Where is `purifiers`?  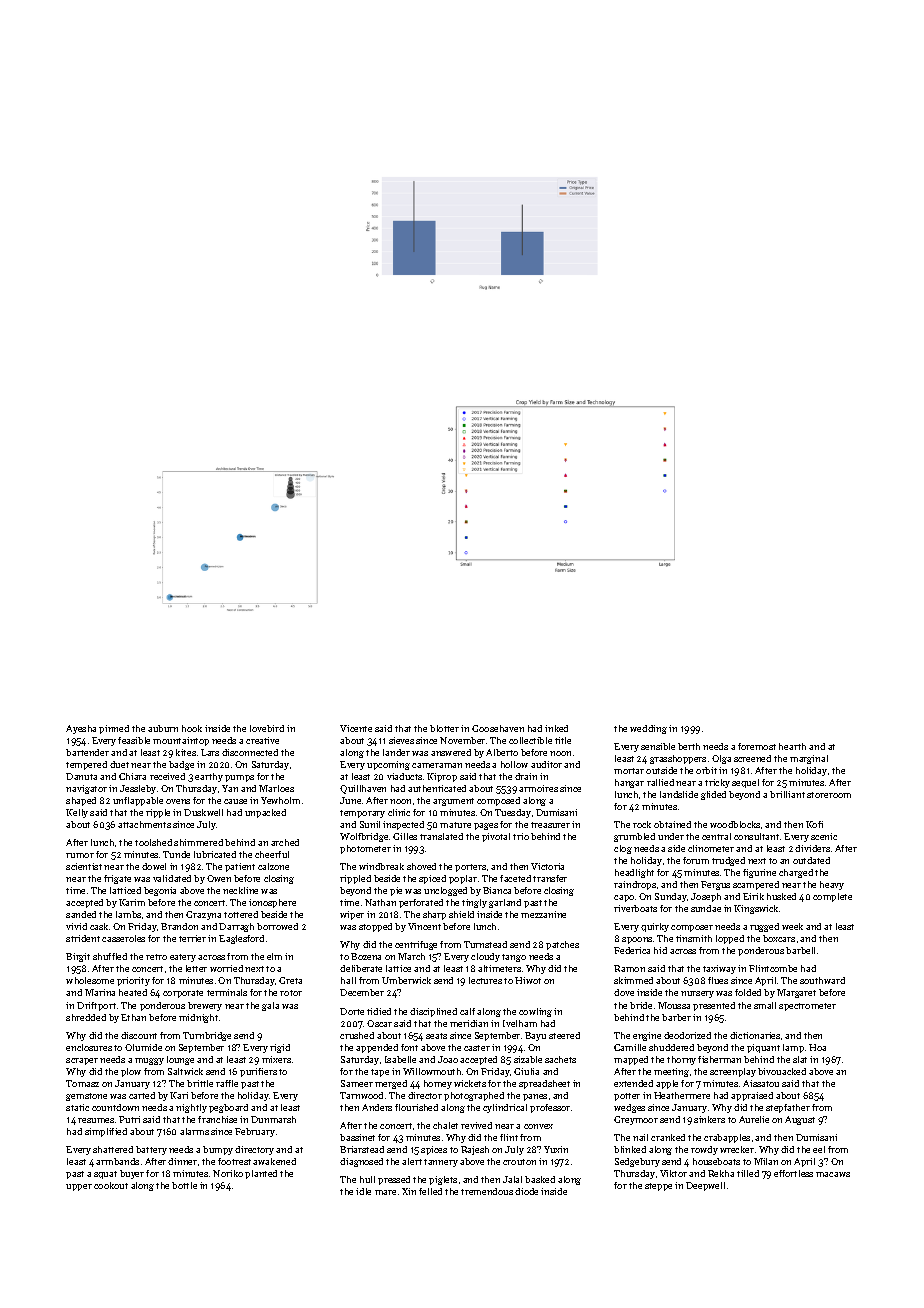 purifiers is located at coordinates (258, 1072).
